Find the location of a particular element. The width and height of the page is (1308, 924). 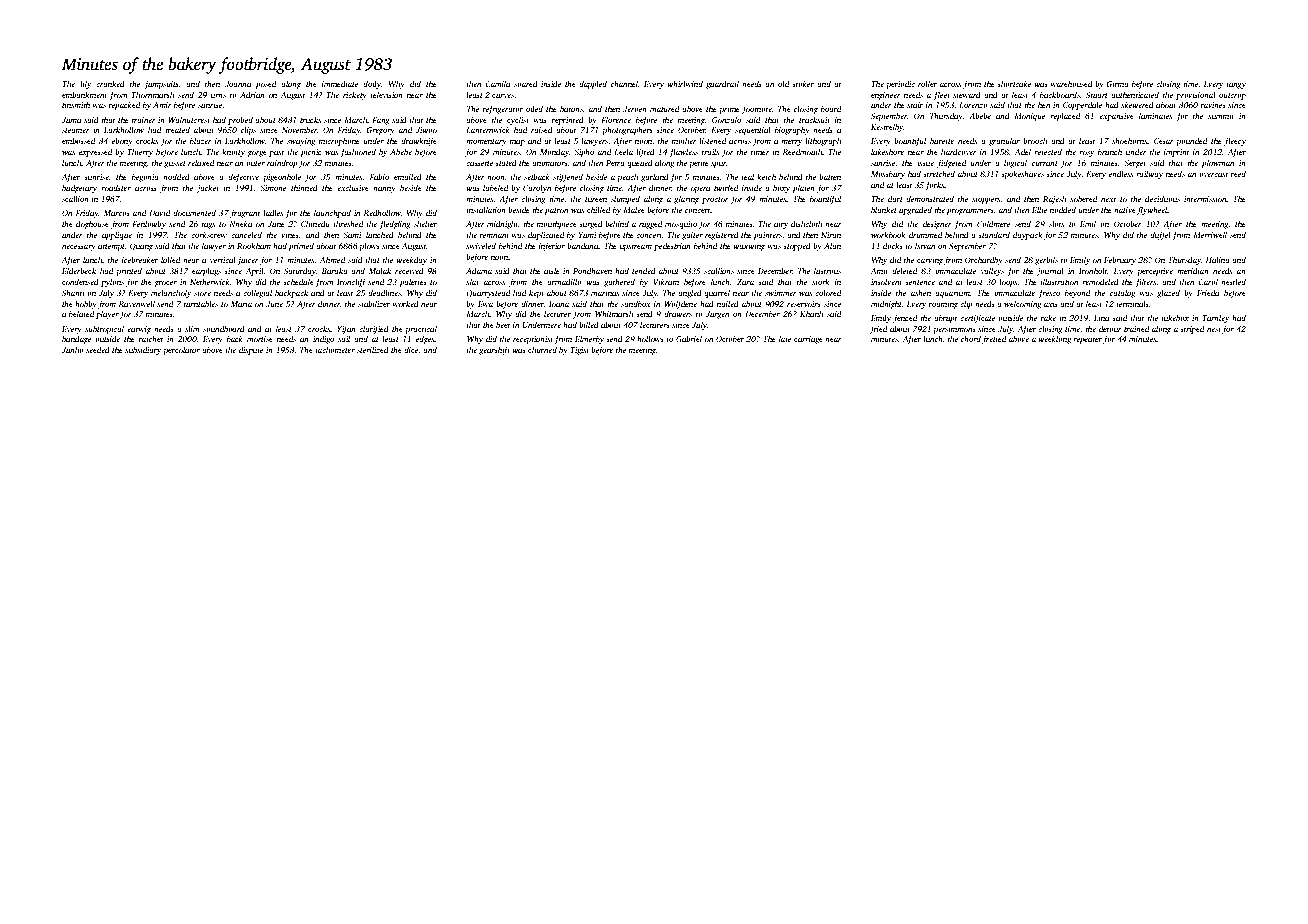

lustrous is located at coordinates (827, 271).
